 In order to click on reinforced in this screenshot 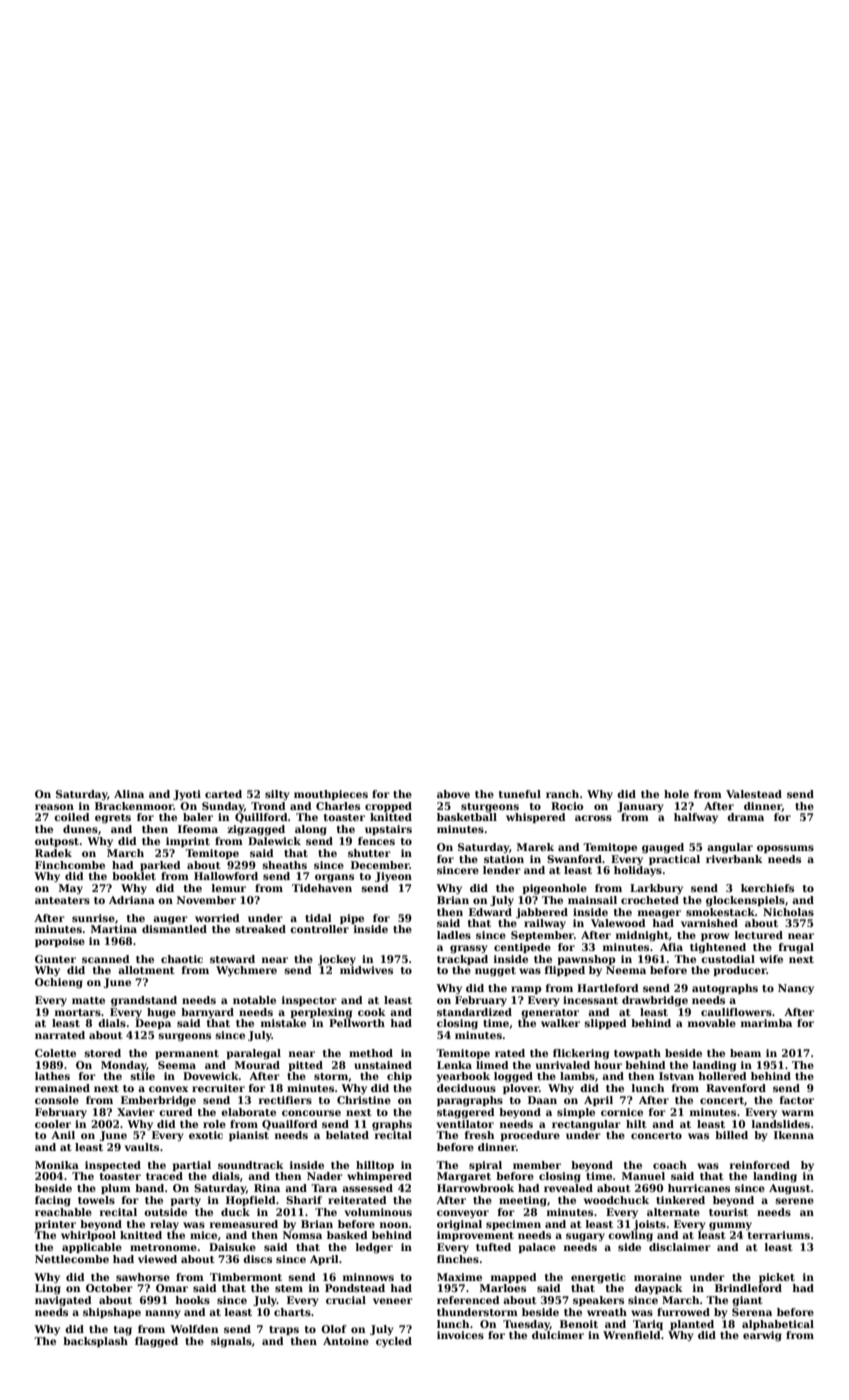, I will do `click(760, 1165)`.
